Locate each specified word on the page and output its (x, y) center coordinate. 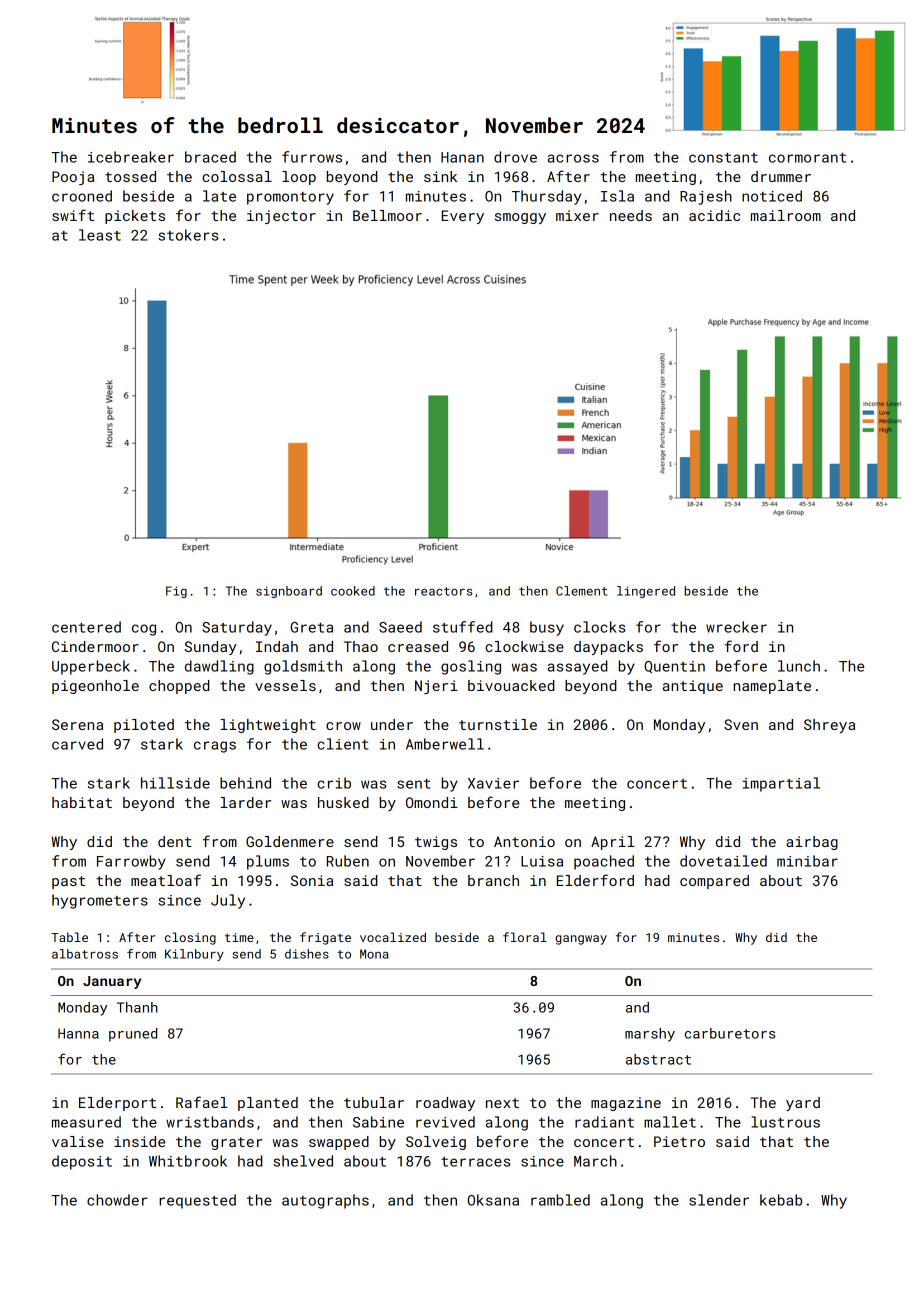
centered (86, 627)
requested (197, 1201)
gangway (581, 940)
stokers (188, 235)
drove (515, 157)
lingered (646, 592)
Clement (581, 591)
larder (246, 802)
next (502, 1103)
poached (604, 862)
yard (803, 1104)
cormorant (807, 158)
